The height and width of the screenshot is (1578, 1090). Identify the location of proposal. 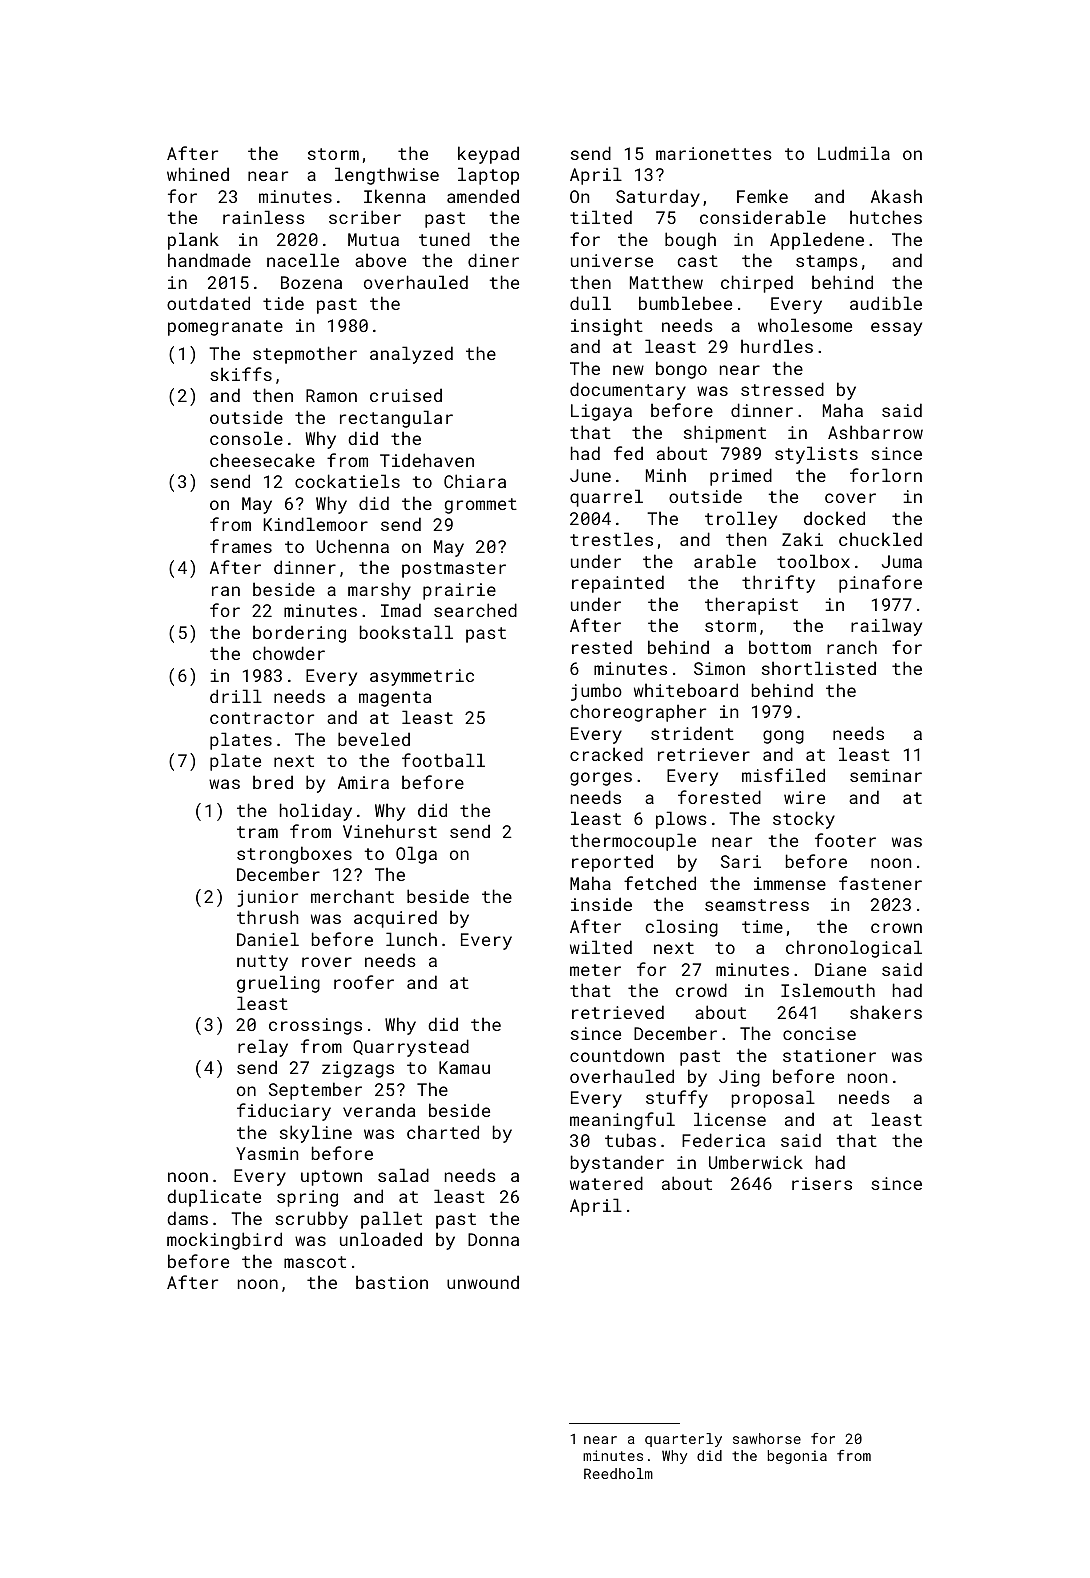
(773, 1099).
